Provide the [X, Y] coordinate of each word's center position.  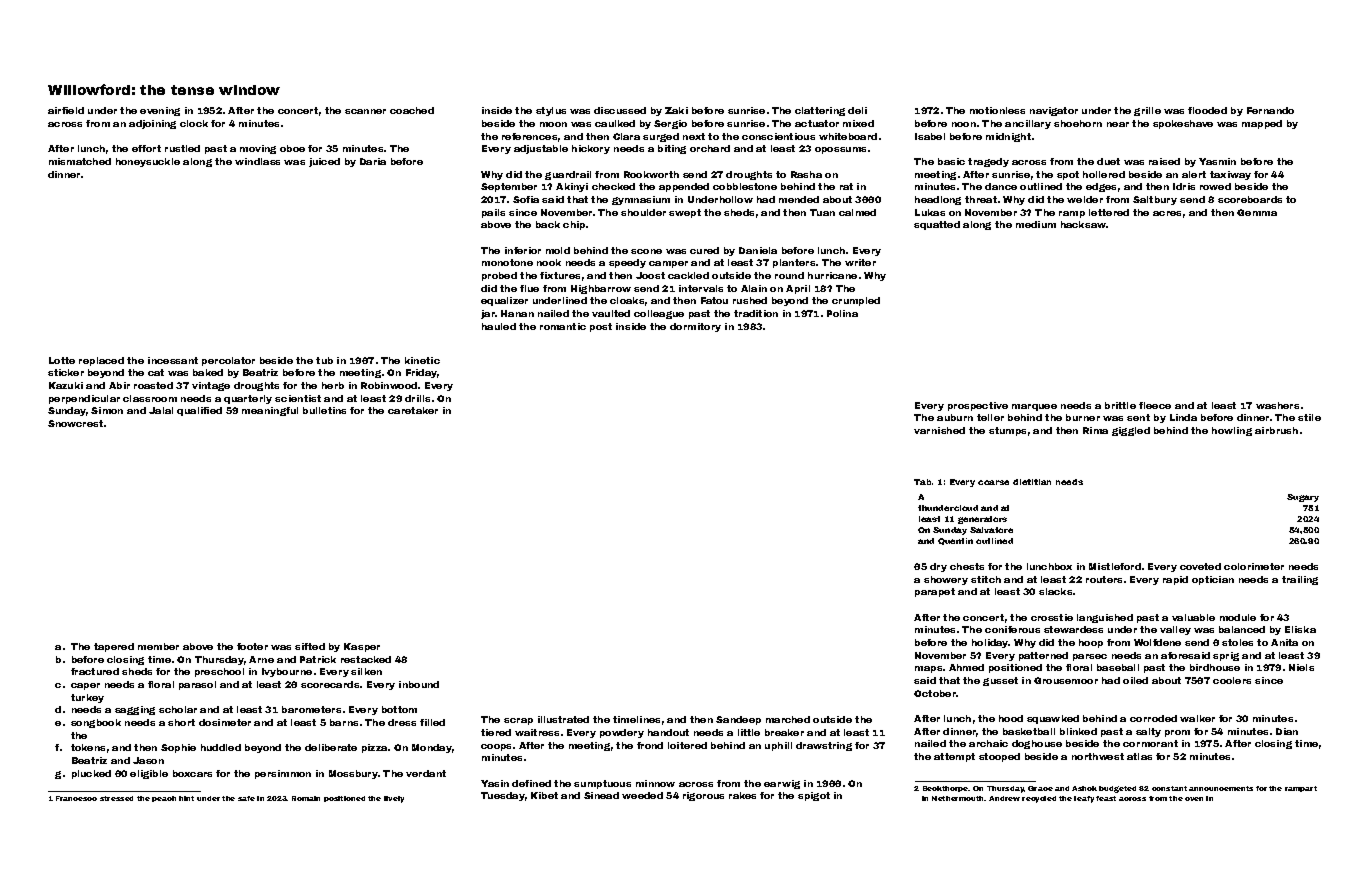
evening [160, 111]
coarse [993, 482]
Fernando [1270, 110]
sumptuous [602, 784]
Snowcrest [75, 423]
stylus [551, 111]
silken [366, 671]
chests [967, 566]
